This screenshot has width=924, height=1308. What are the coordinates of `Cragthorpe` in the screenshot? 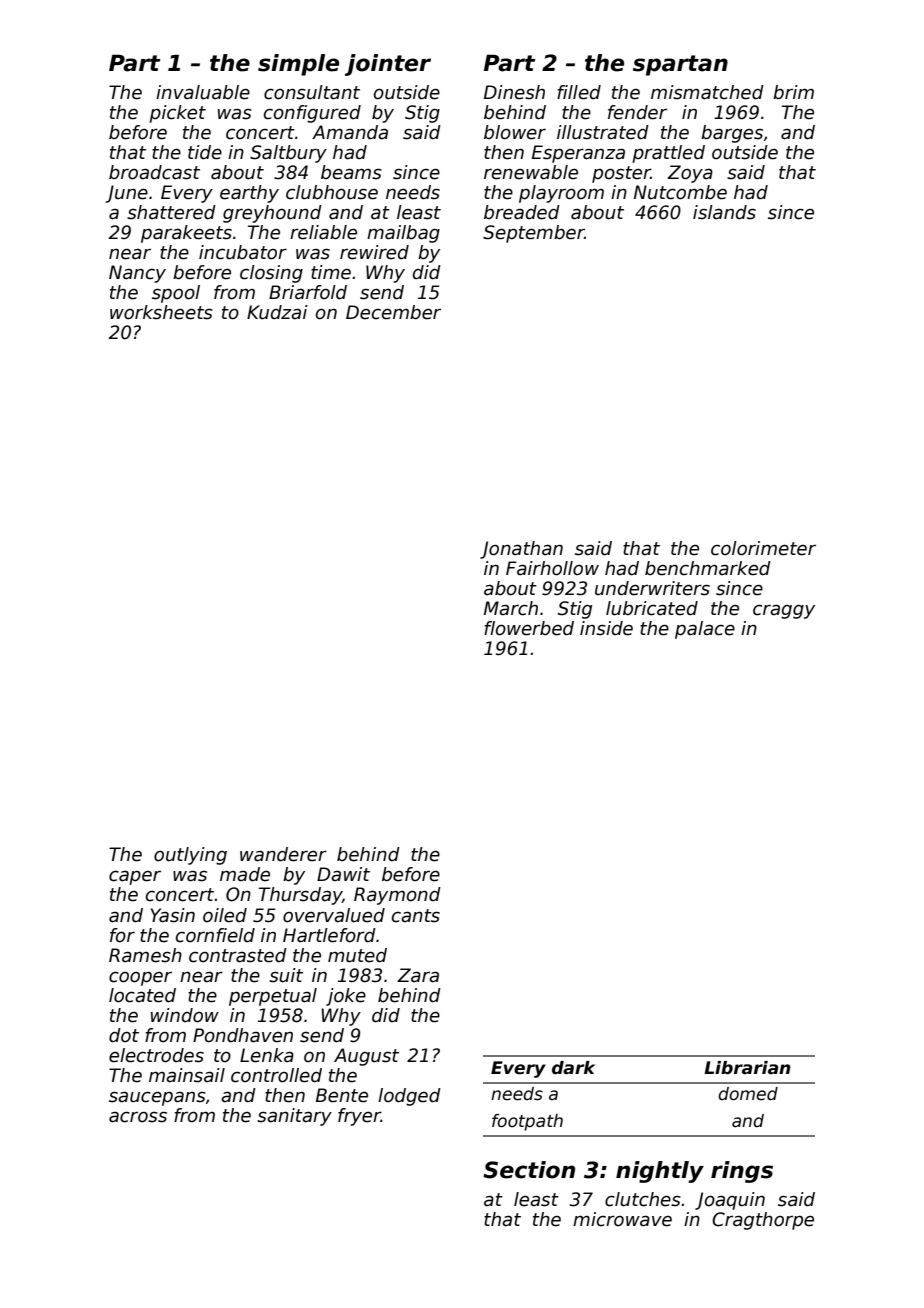 It's located at (763, 1221).
